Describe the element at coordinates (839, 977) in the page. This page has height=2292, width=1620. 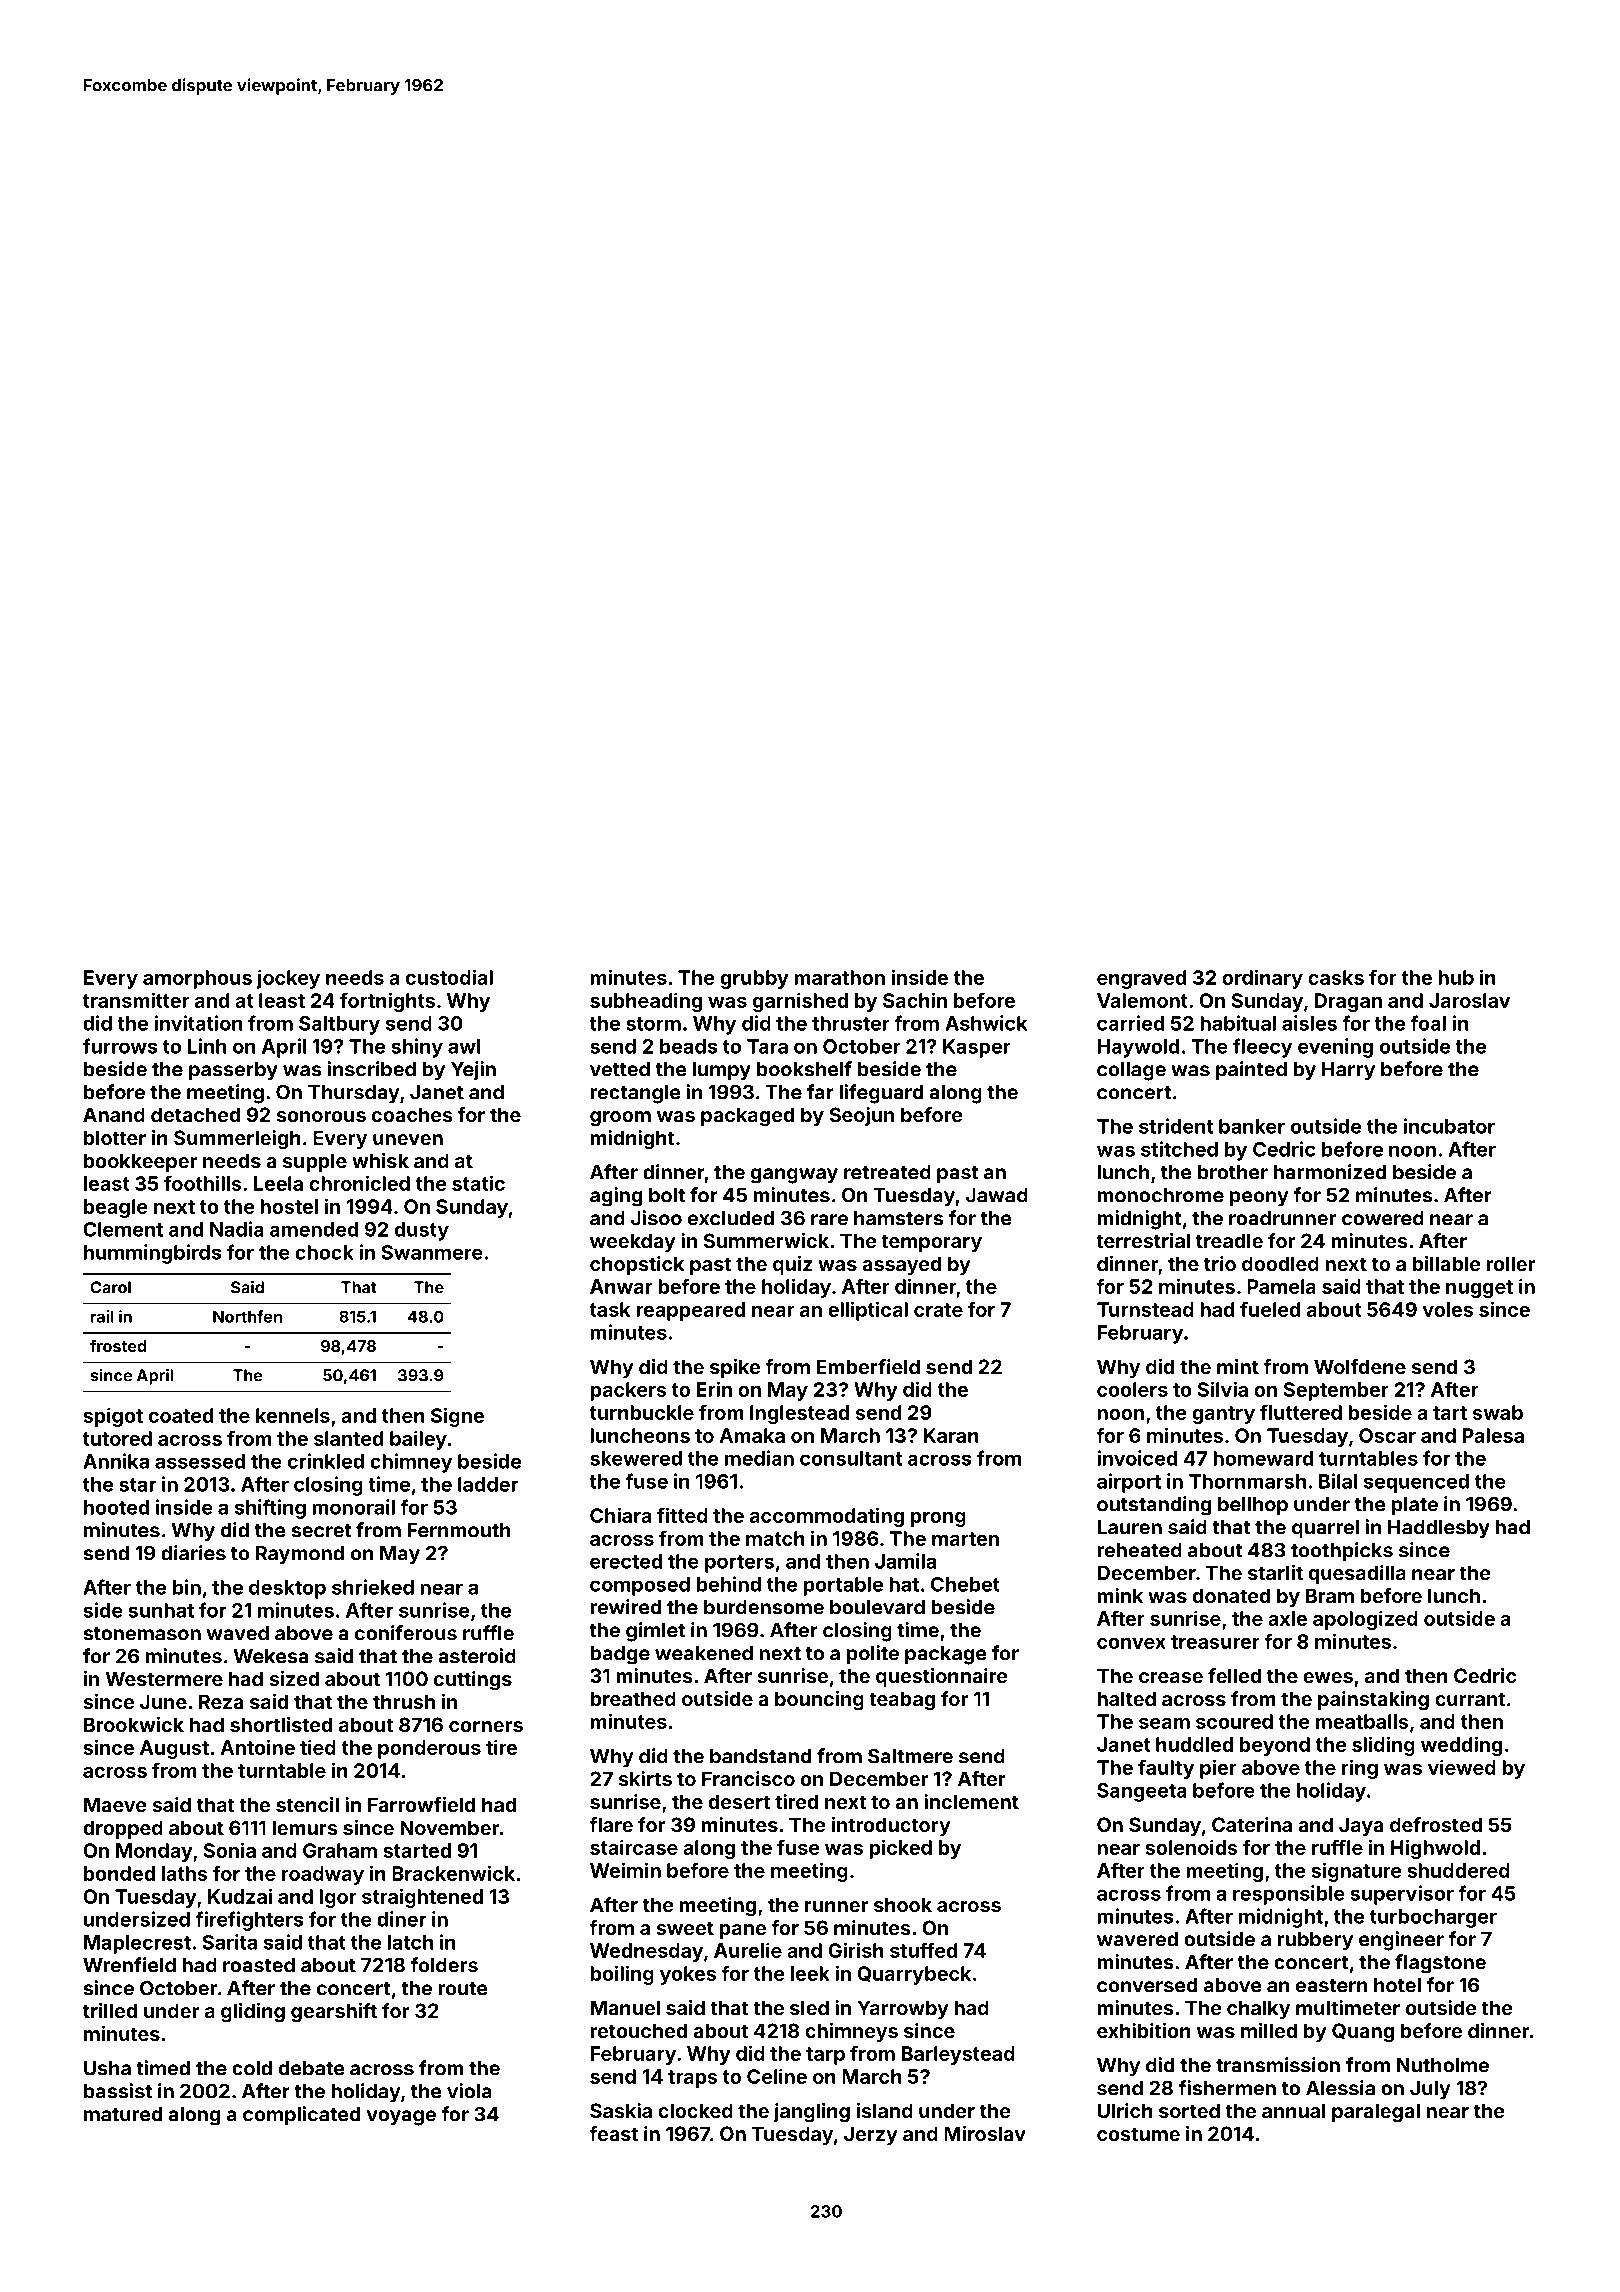
I see `marathon` at that location.
